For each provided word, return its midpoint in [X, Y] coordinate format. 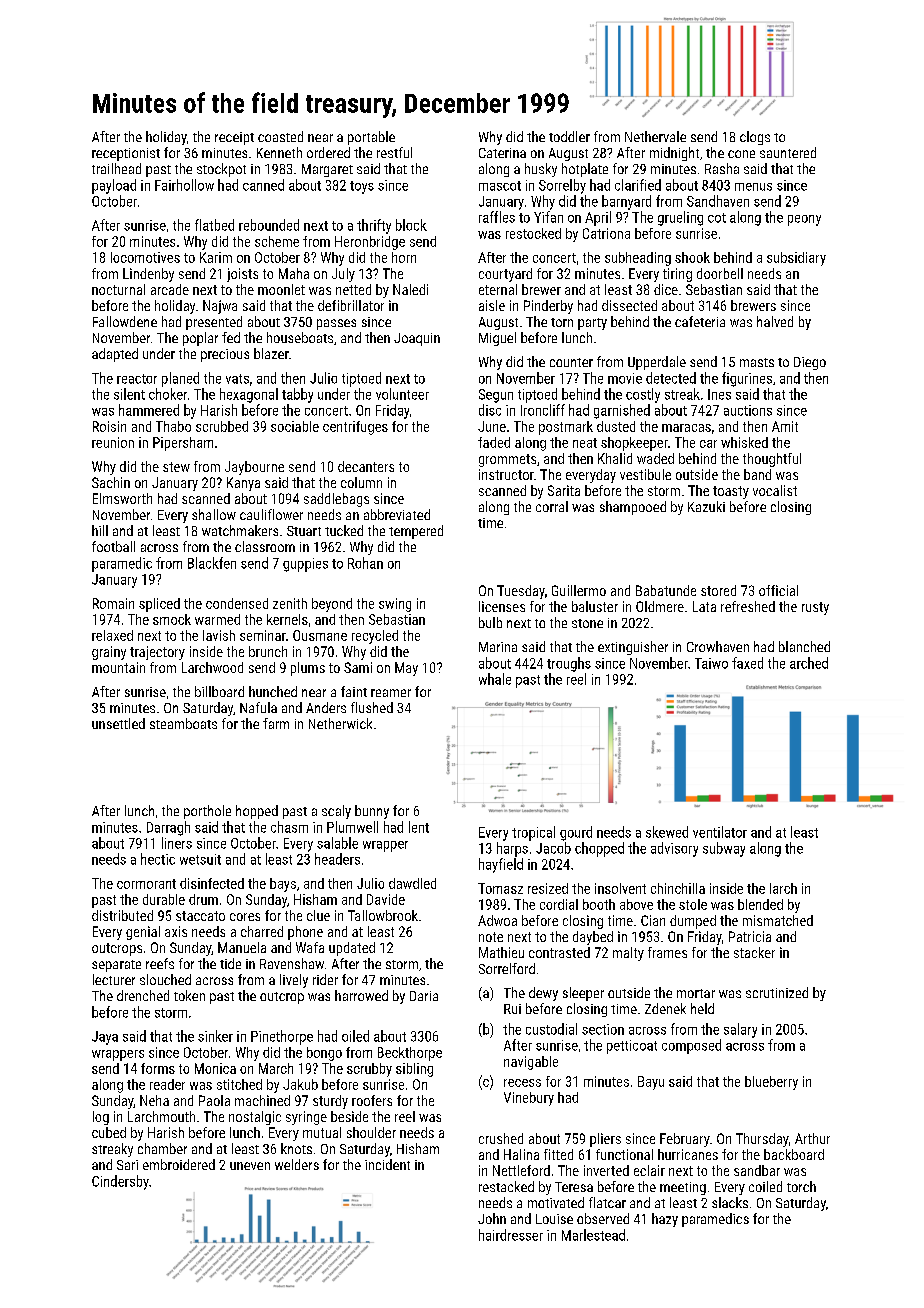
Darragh [168, 828]
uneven [250, 1166]
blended [760, 904]
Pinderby [548, 307]
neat [585, 443]
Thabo [173, 426]
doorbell [720, 273]
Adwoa [497, 920]
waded [655, 458]
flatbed [214, 225]
